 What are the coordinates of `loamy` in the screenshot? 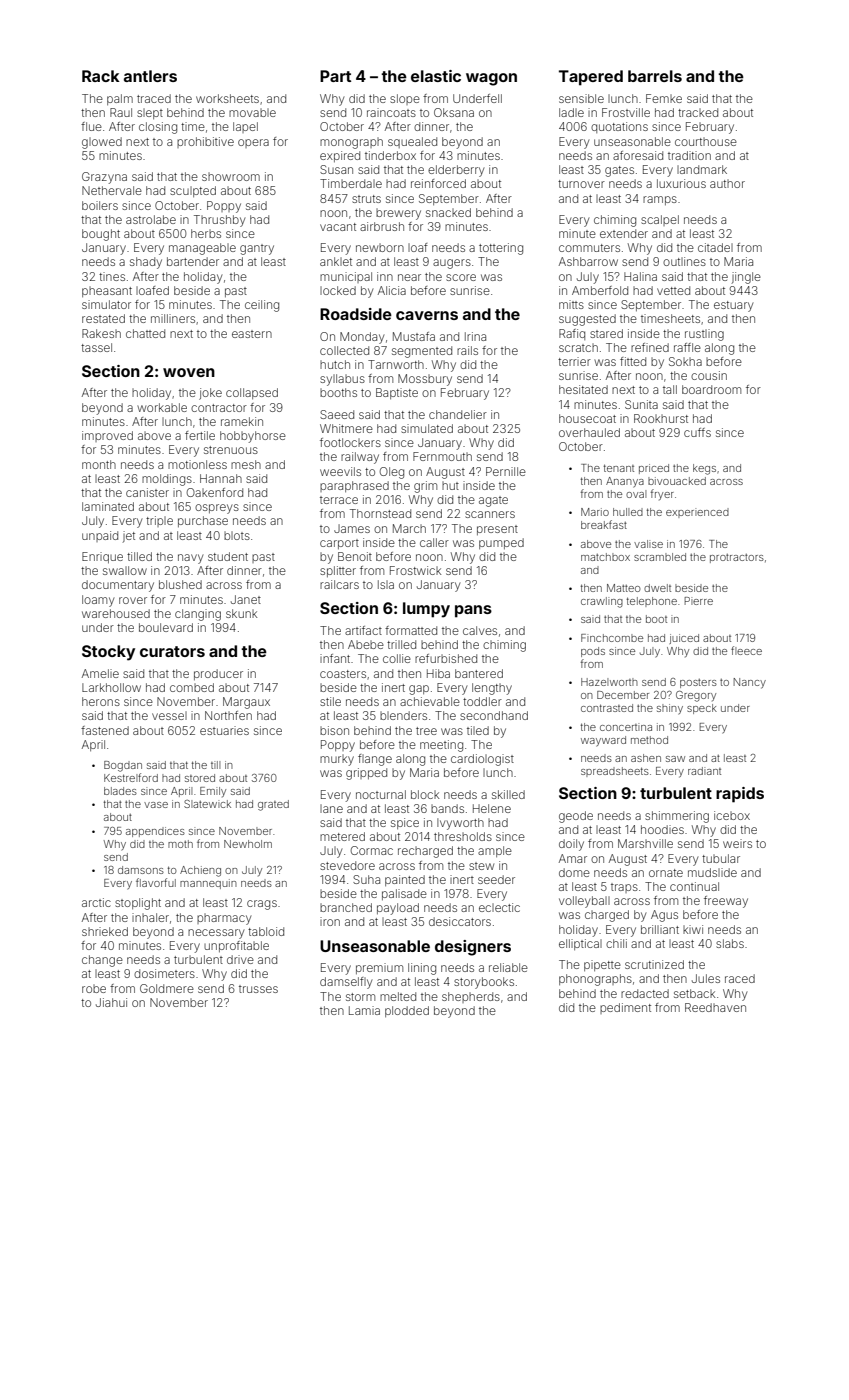 It's located at (98, 601).
